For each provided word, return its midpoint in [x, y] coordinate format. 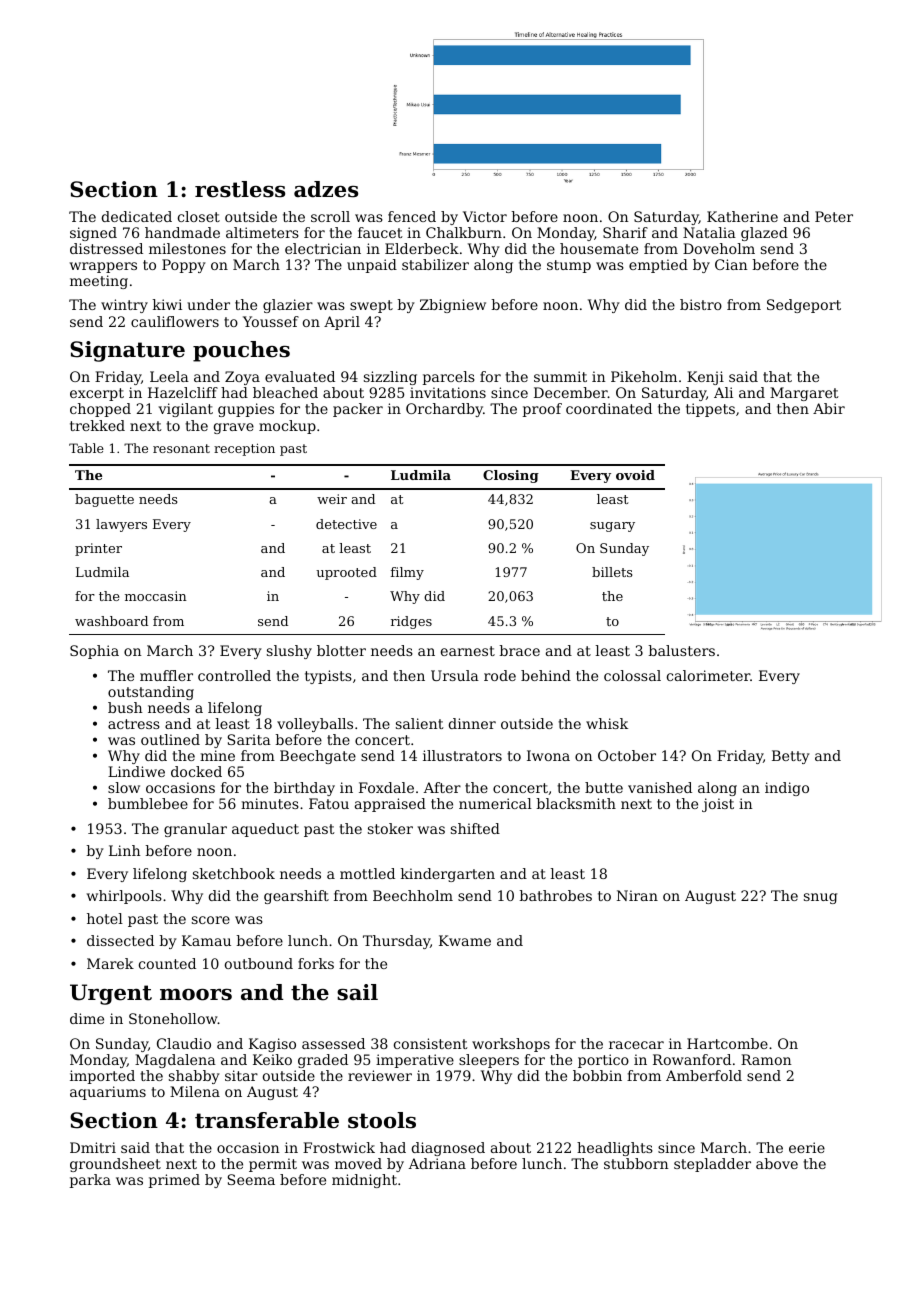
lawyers [121, 525]
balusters [682, 650]
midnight [364, 1181]
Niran [637, 895]
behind [546, 675]
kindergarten [448, 875]
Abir [829, 408]
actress [134, 724]
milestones [187, 248]
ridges [411, 622]
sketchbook [234, 873]
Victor [485, 216]
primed [174, 1181]
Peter [834, 216]
